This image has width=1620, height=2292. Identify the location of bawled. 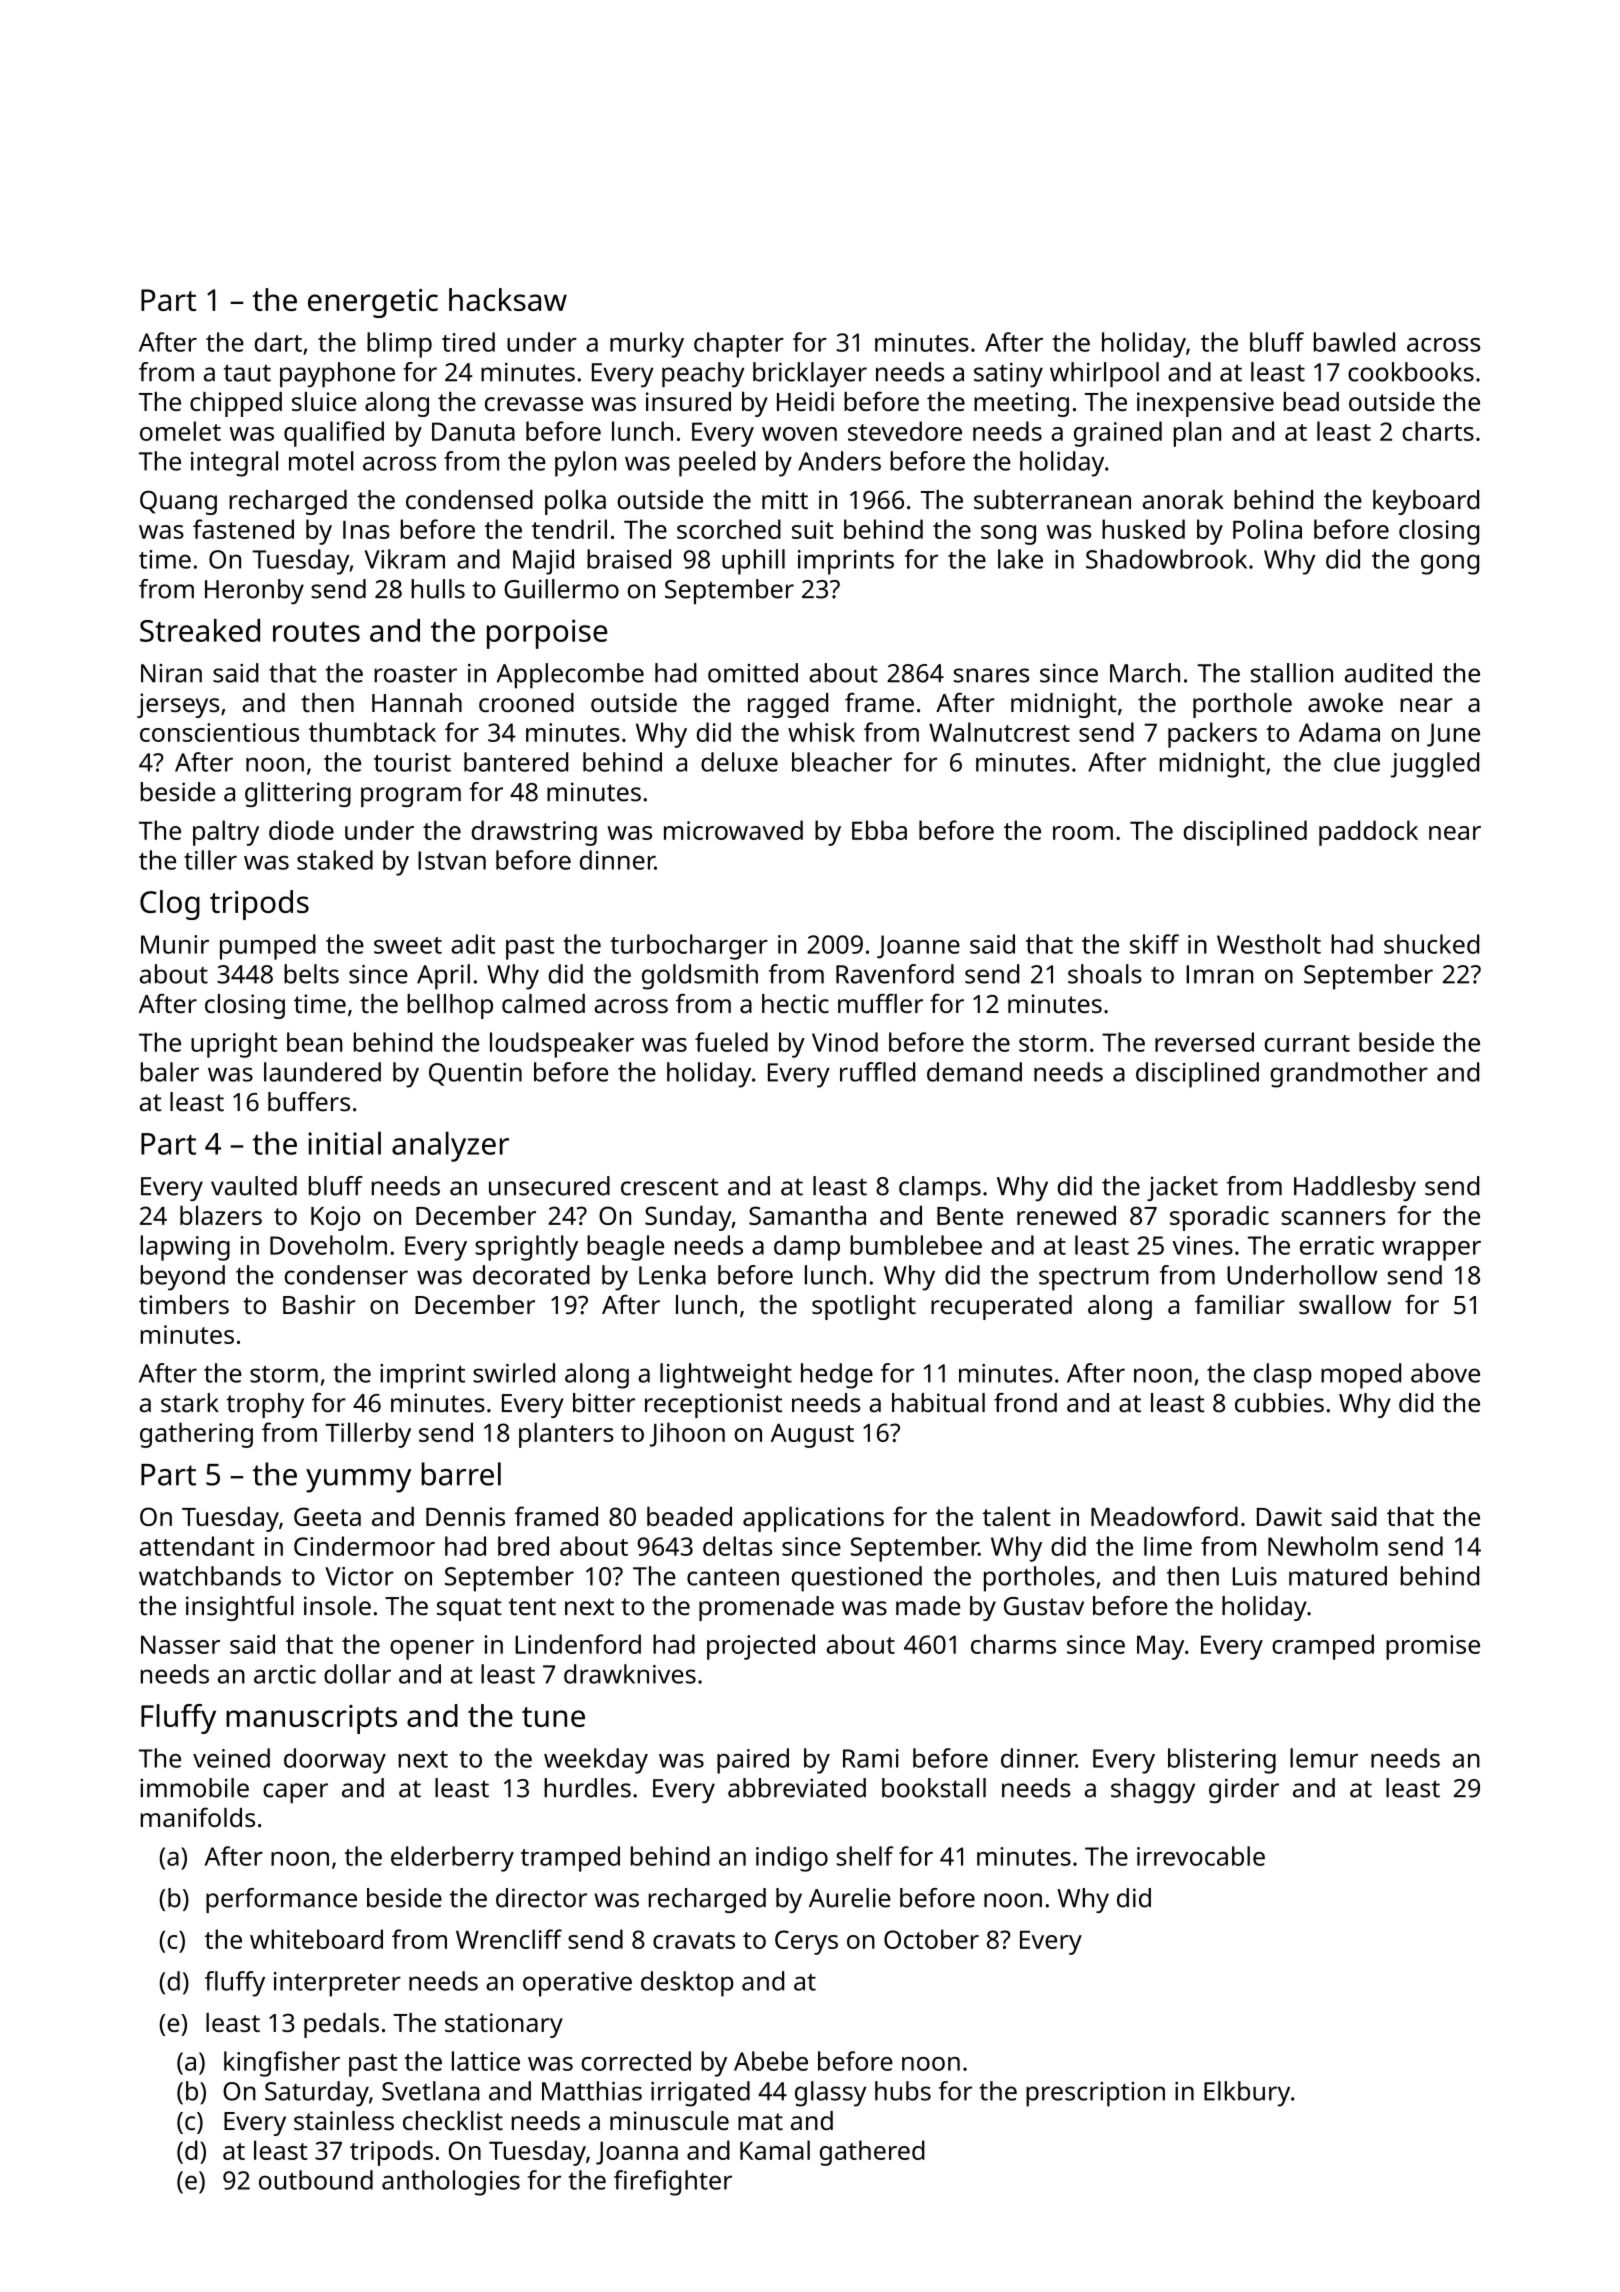
(1354, 342).
